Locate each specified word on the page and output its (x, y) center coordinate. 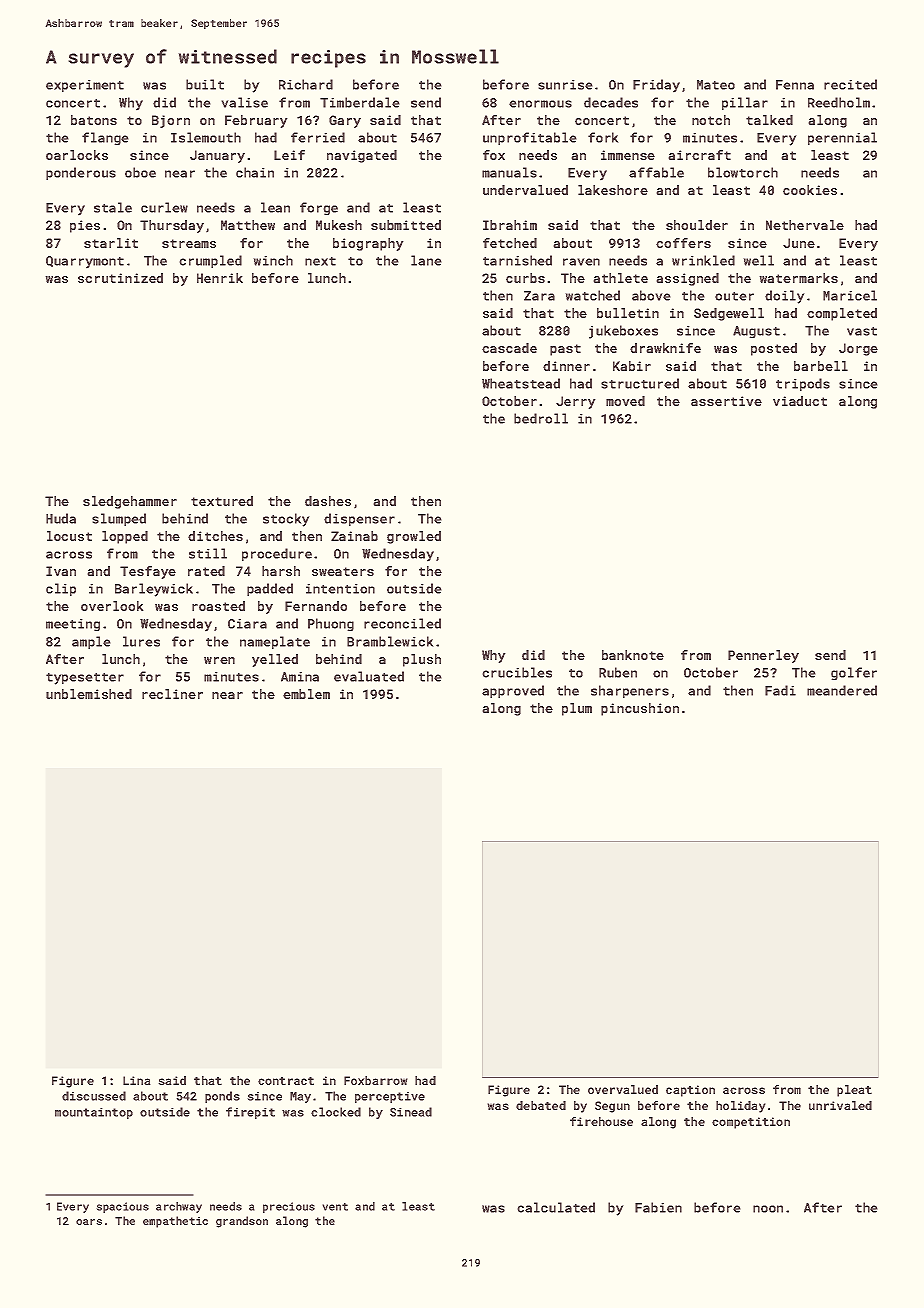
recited (850, 84)
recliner (172, 694)
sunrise (565, 85)
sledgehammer (130, 502)
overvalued (623, 1089)
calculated (556, 1207)
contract (286, 1081)
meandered (842, 690)
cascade (509, 348)
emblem (306, 694)
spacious (122, 1207)
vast (862, 331)
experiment (85, 86)
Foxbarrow (376, 1080)
